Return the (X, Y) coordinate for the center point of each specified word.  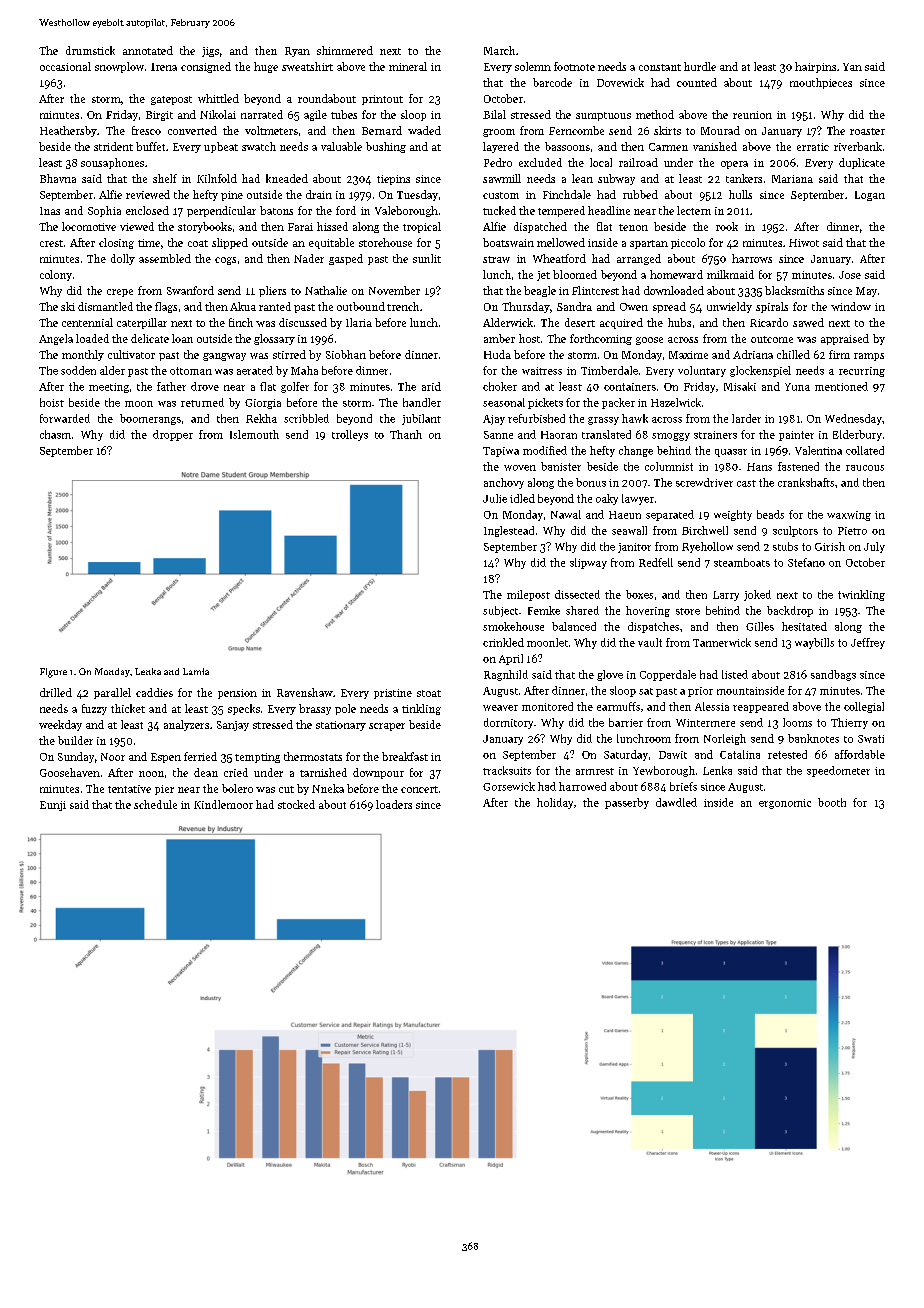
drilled (56, 692)
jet (543, 276)
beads (770, 514)
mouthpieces (821, 83)
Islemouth (254, 434)
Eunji (53, 806)
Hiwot (804, 243)
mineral (408, 66)
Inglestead (509, 531)
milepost (528, 595)
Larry (726, 596)
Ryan (297, 52)
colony (56, 275)
